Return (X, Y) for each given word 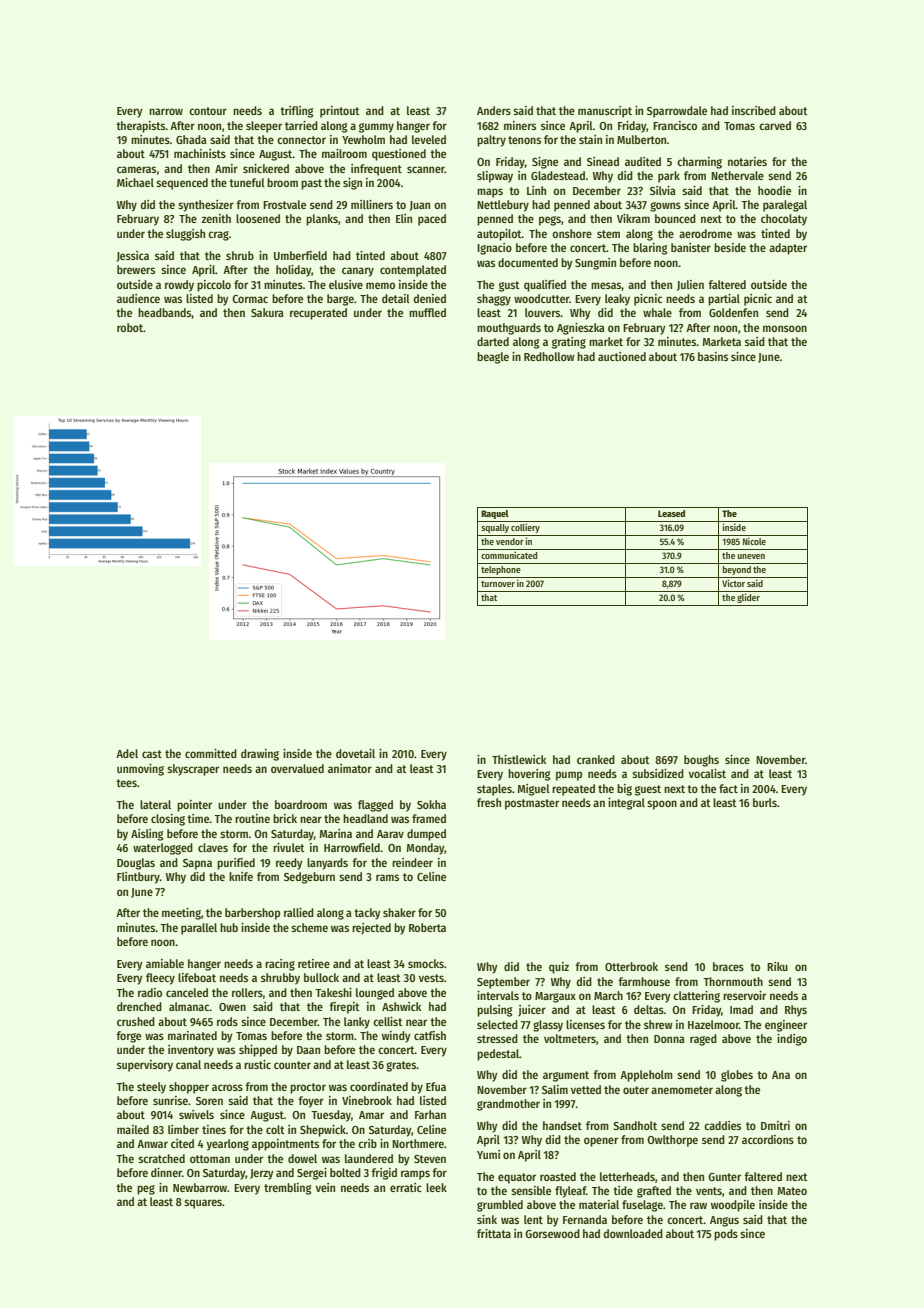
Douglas (136, 864)
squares (203, 1204)
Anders (494, 110)
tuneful (247, 182)
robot (130, 327)
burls (765, 802)
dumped (426, 835)
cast (152, 754)
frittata (494, 1233)
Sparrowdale (677, 112)
